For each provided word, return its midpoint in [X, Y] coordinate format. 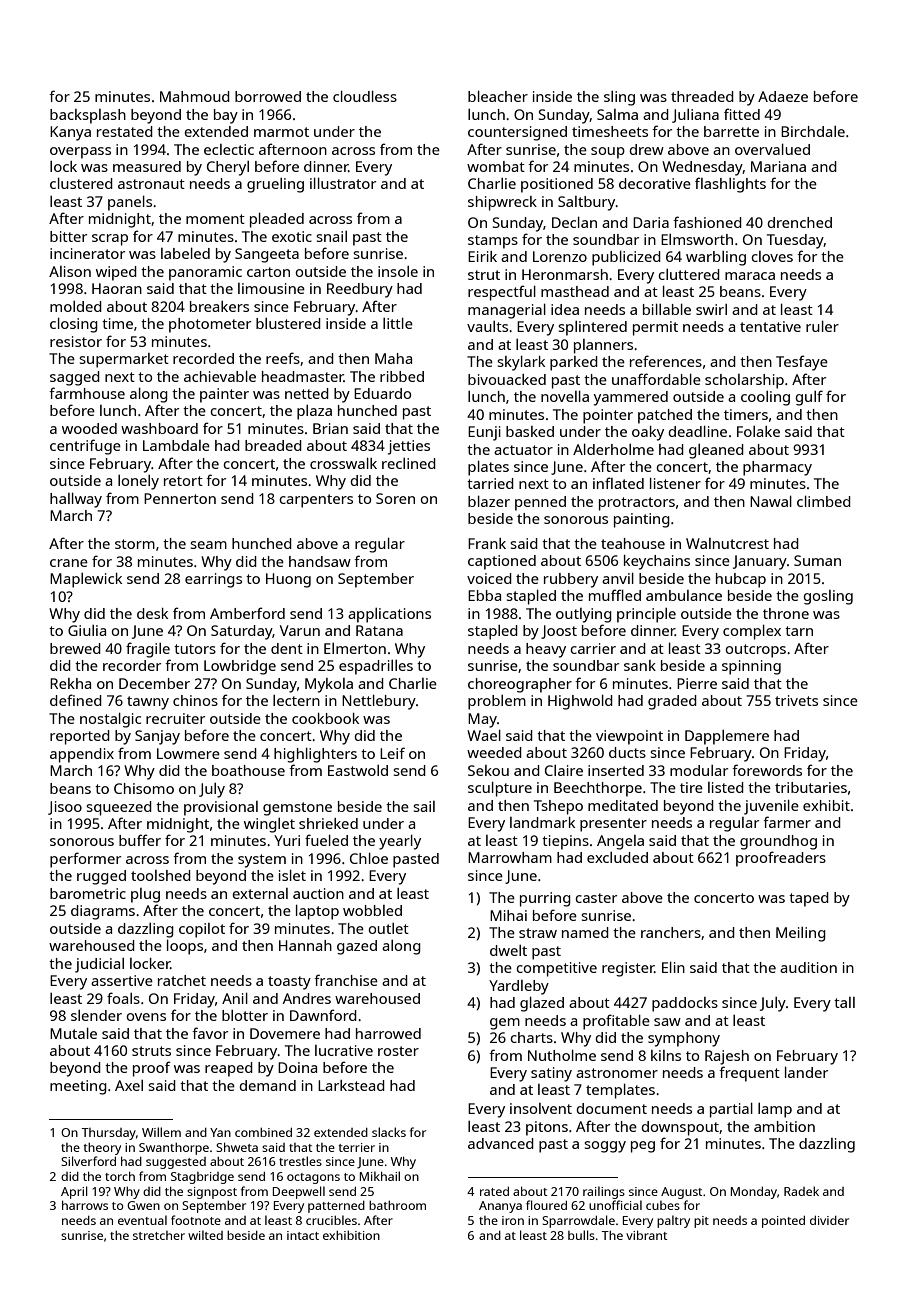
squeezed [119, 808]
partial [731, 1110]
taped [809, 899]
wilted [205, 1235]
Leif [392, 753]
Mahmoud [195, 96]
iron [513, 1220]
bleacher [498, 96]
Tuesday [795, 241]
